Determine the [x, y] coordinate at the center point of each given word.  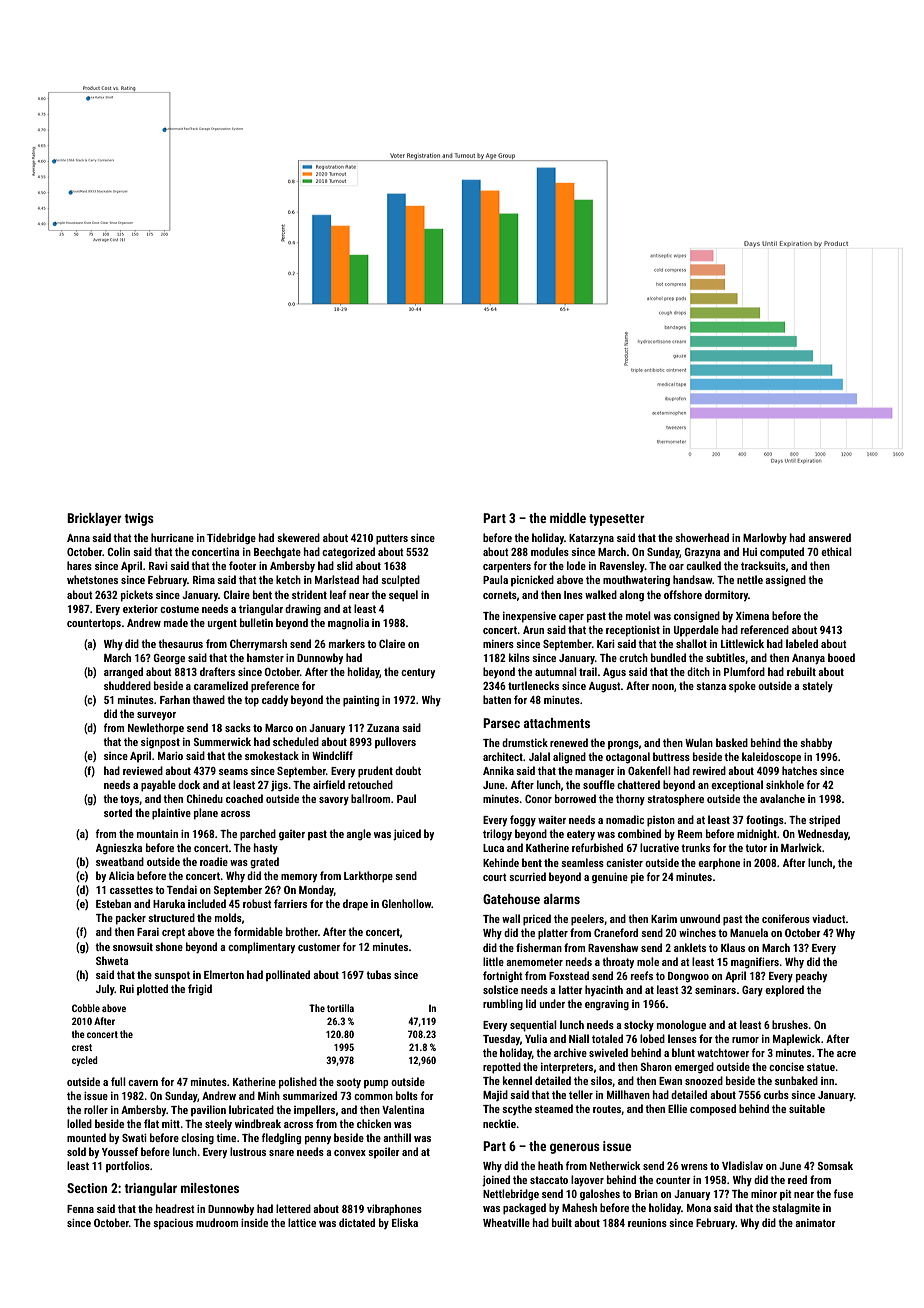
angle [358, 834]
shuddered [127, 685]
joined [496, 1181]
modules [550, 551]
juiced [407, 835]
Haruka [169, 903]
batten [497, 699]
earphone [719, 863]
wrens [694, 1167]
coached [244, 798]
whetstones [92, 579]
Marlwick [801, 847]
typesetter [617, 520]
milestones [210, 1188]
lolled [79, 1123]
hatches [799, 770]
